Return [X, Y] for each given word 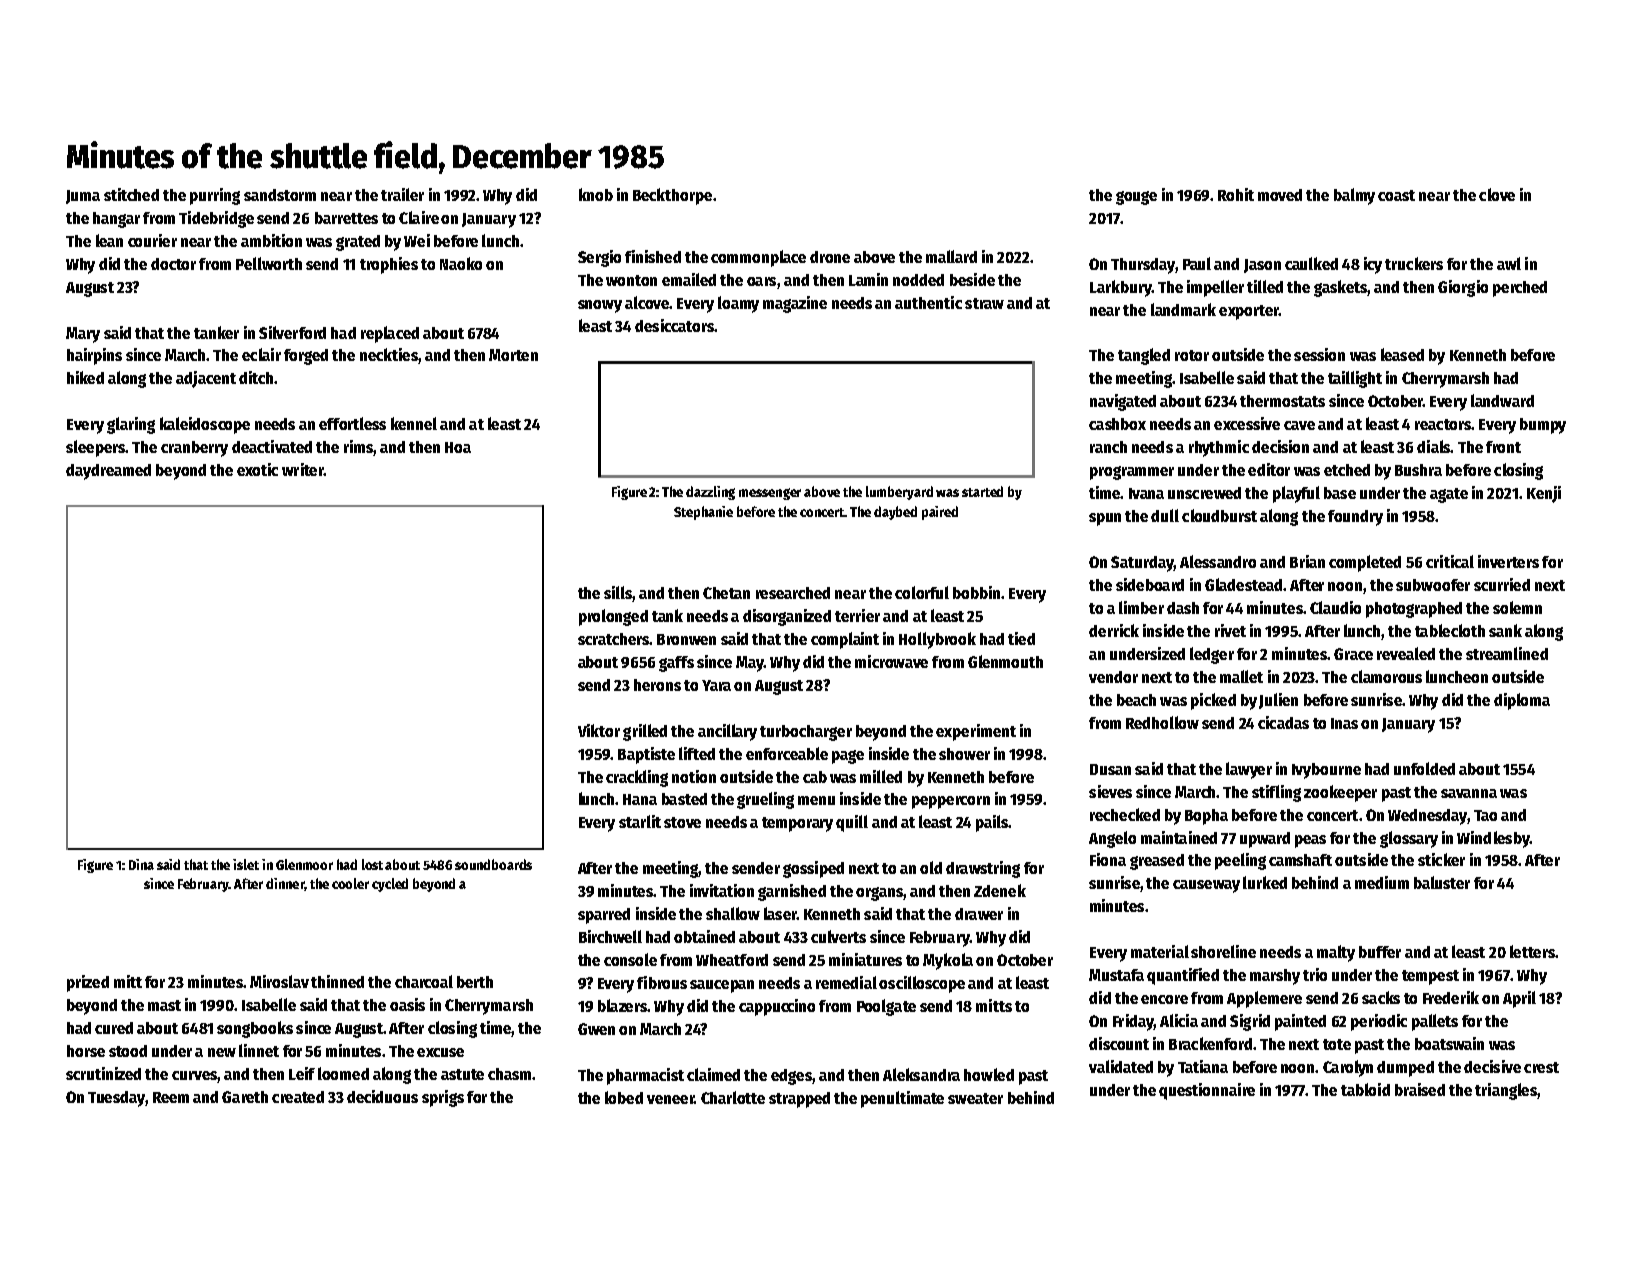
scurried [1502, 584]
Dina [141, 864]
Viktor [599, 730]
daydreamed [108, 472]
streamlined [1507, 653]
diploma [1522, 701]
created [298, 1097]
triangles [1506, 1091]
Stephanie [703, 513]
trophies [389, 265]
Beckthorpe [672, 196]
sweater [975, 1098]
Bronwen [686, 639]
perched [1520, 289]
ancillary [727, 732]
